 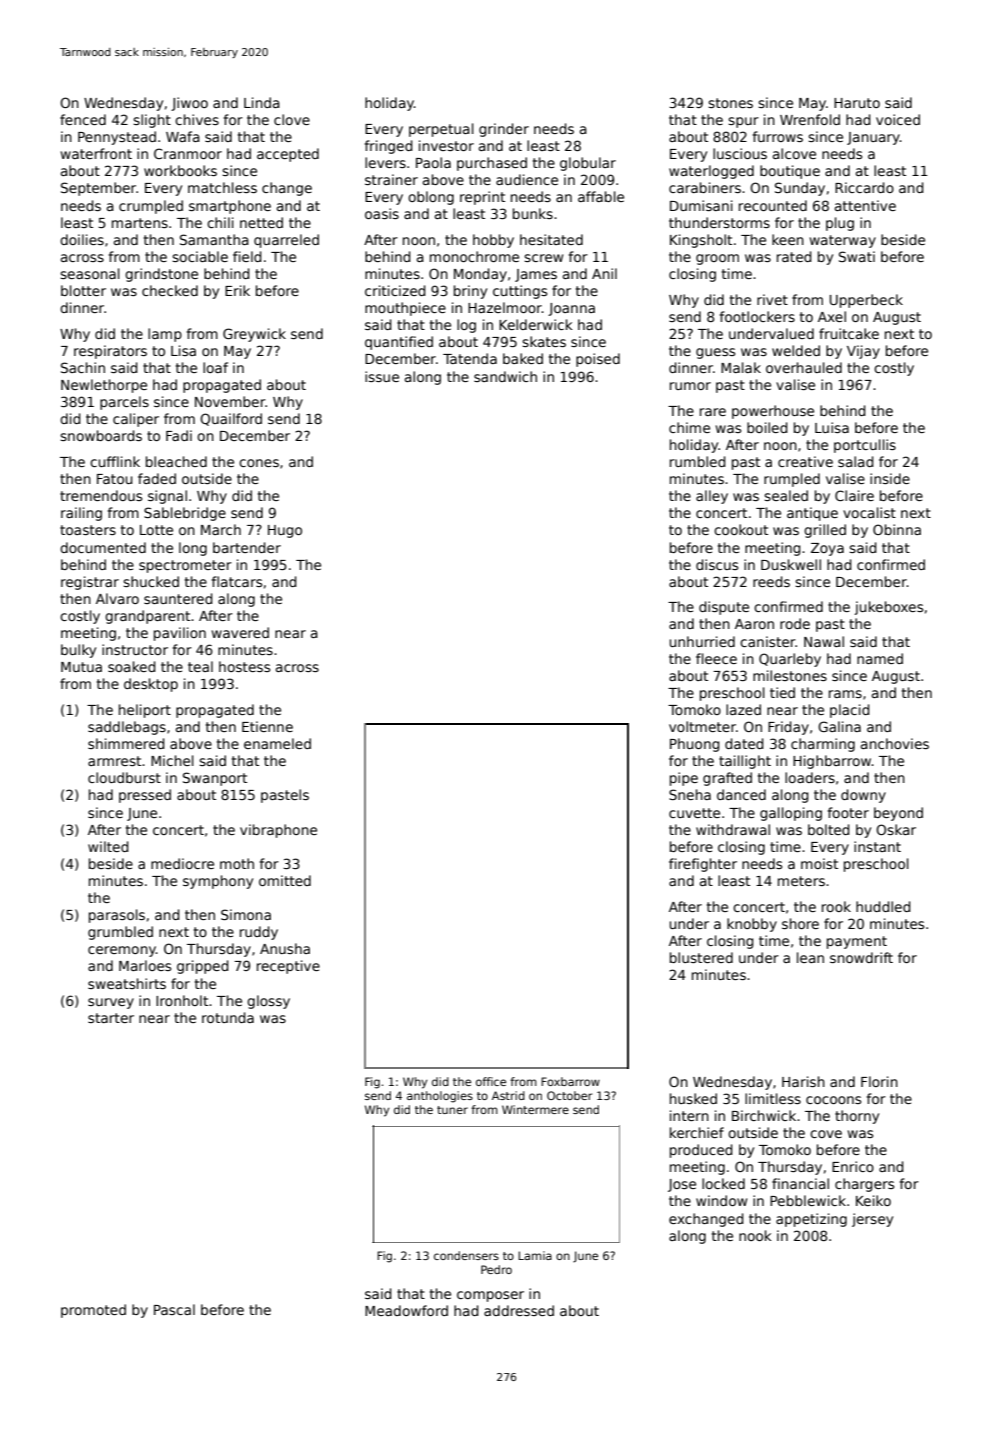 I want to click on fenced, so click(x=83, y=119).
